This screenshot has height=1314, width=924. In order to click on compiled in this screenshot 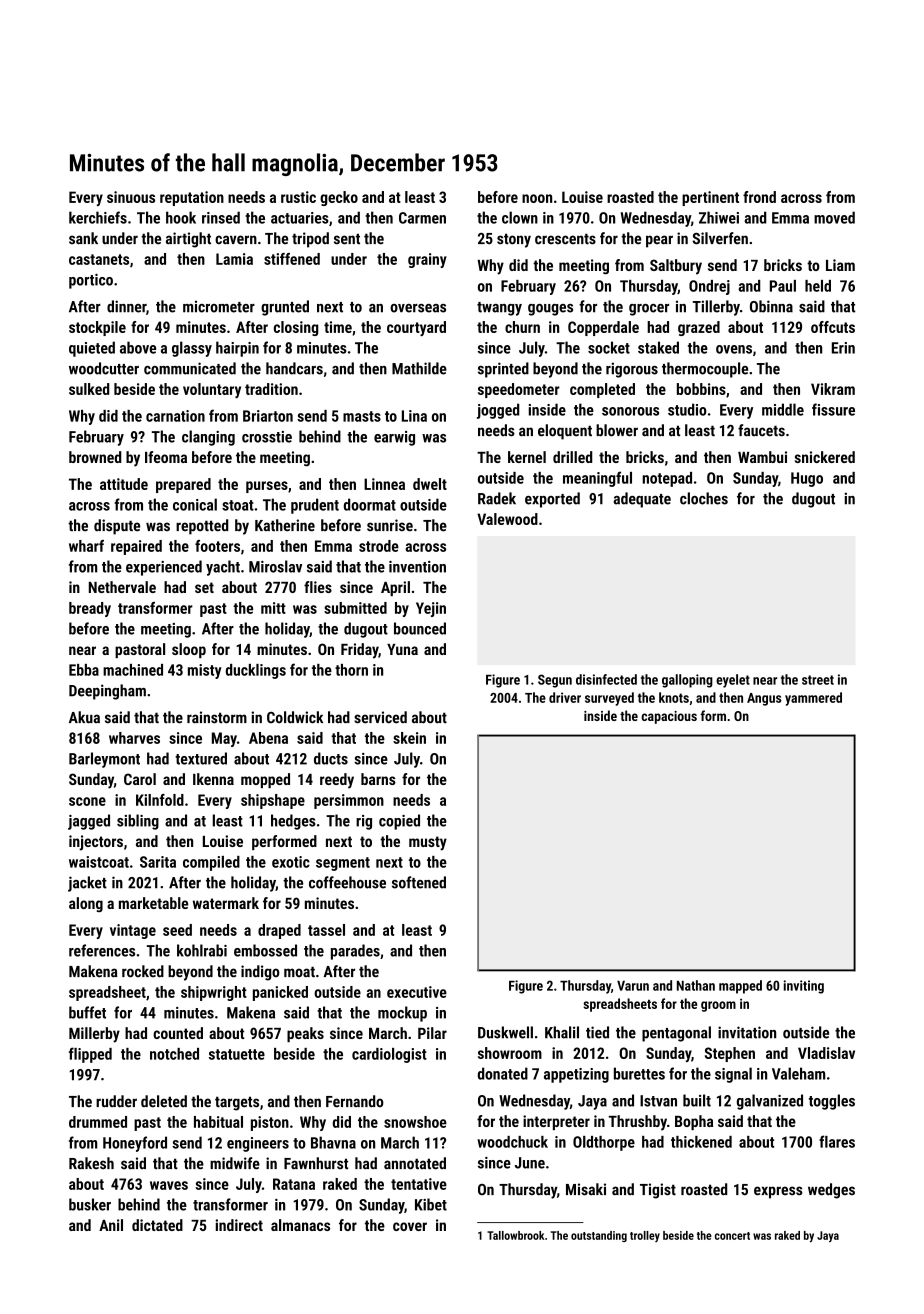, I will do `click(211, 863)`.
